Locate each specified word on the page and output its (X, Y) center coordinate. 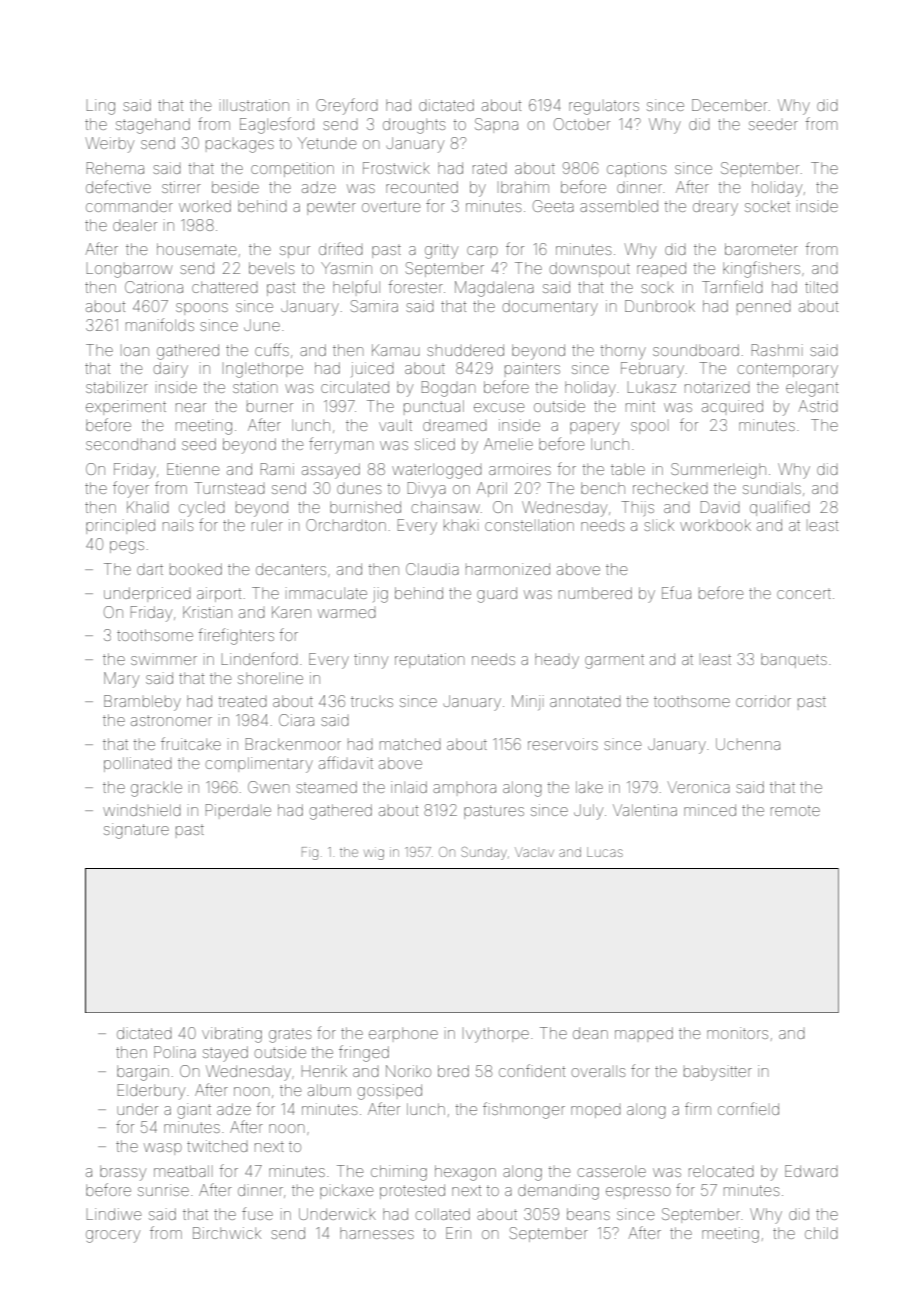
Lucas (605, 852)
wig (374, 853)
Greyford (347, 106)
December (729, 105)
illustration (254, 105)
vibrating (232, 1035)
